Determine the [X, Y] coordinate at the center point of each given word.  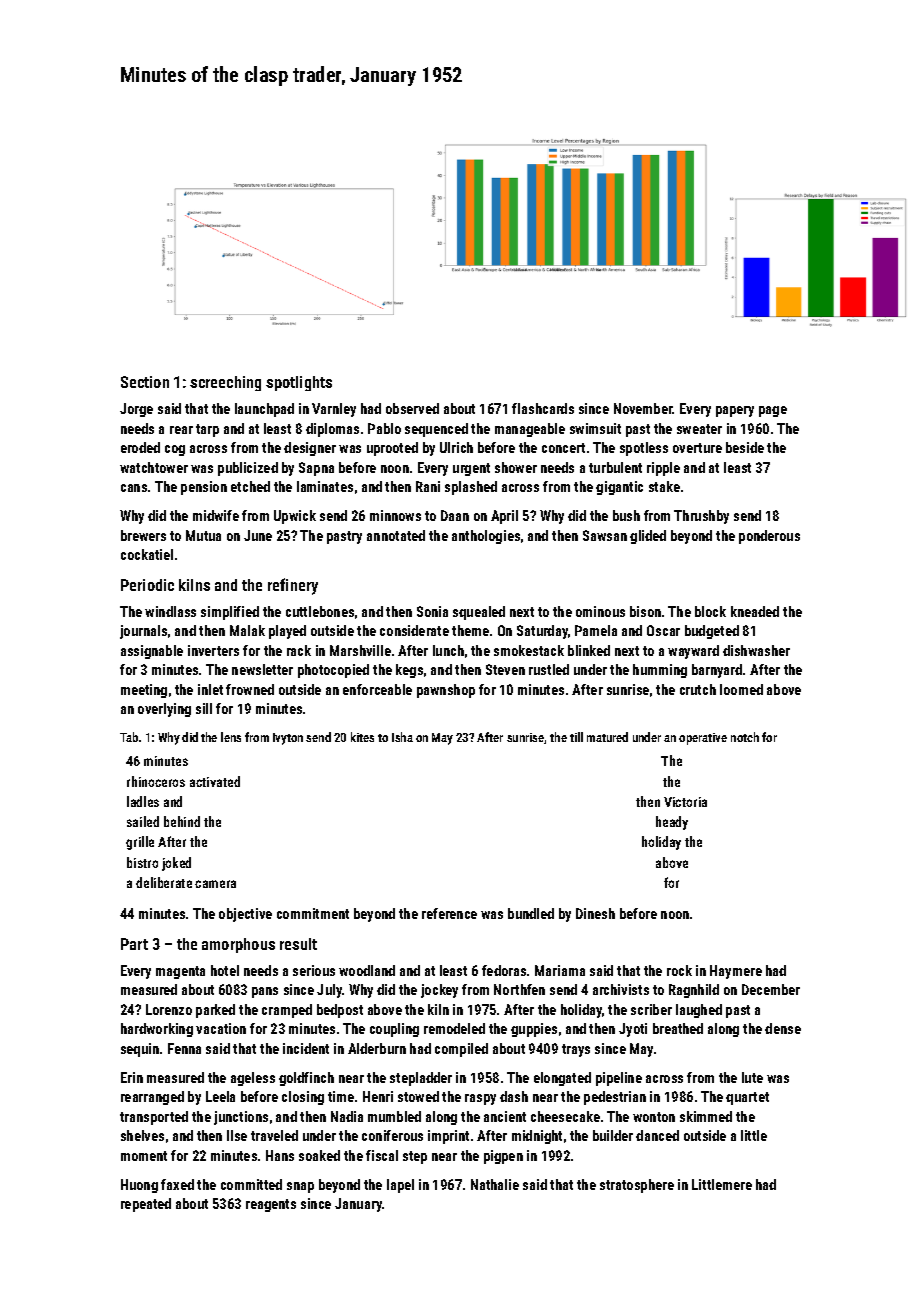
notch [745, 737]
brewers [143, 535]
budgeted [712, 632]
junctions [241, 1118]
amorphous [238, 945]
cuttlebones [320, 611]
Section [145, 382]
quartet [747, 1098]
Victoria [685, 802]
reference [449, 913]
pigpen [503, 1157]
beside [745, 447]
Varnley [334, 410]
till [576, 737]
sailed [143, 821]
